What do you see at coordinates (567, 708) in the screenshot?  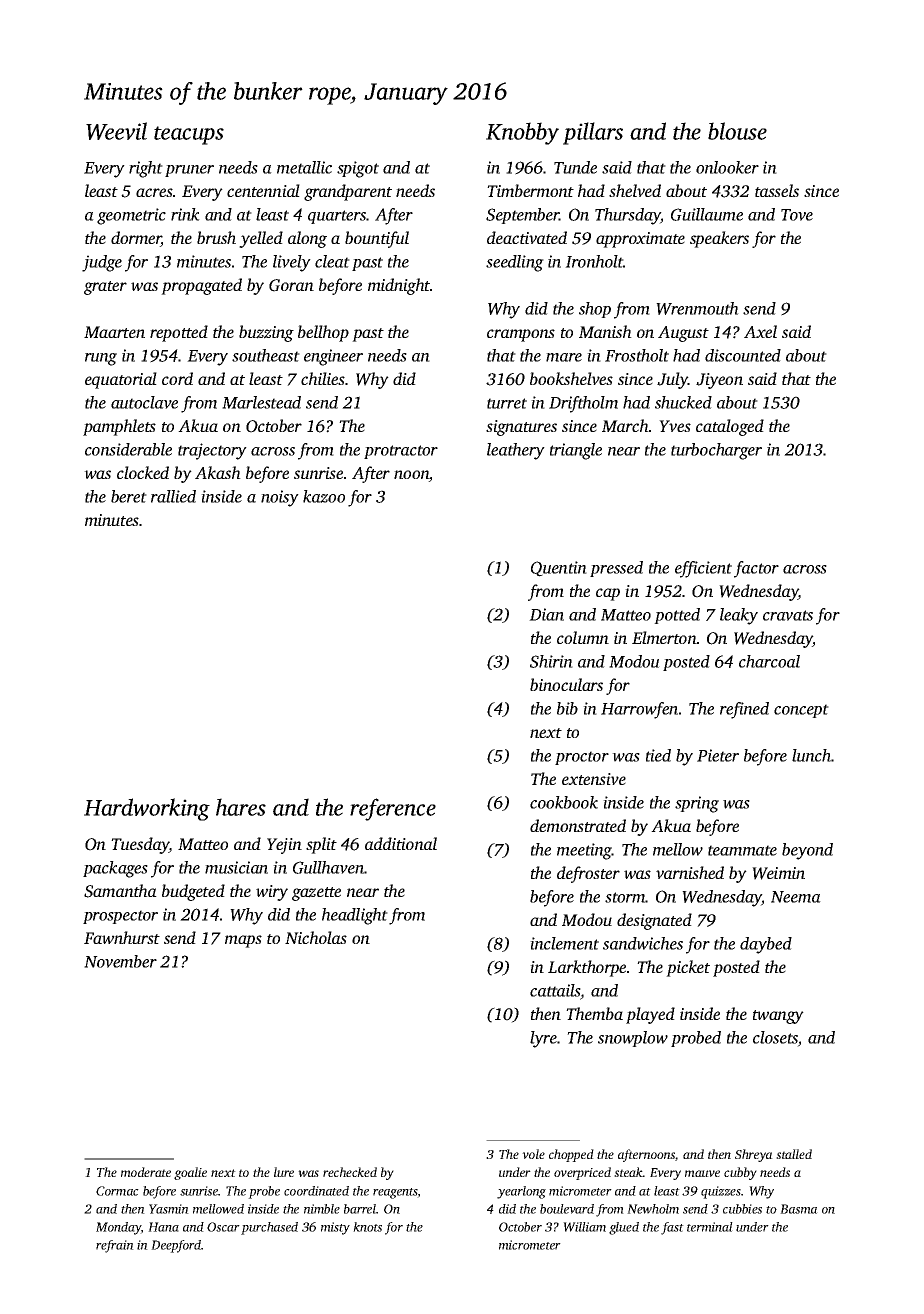 I see `bib` at bounding box center [567, 708].
